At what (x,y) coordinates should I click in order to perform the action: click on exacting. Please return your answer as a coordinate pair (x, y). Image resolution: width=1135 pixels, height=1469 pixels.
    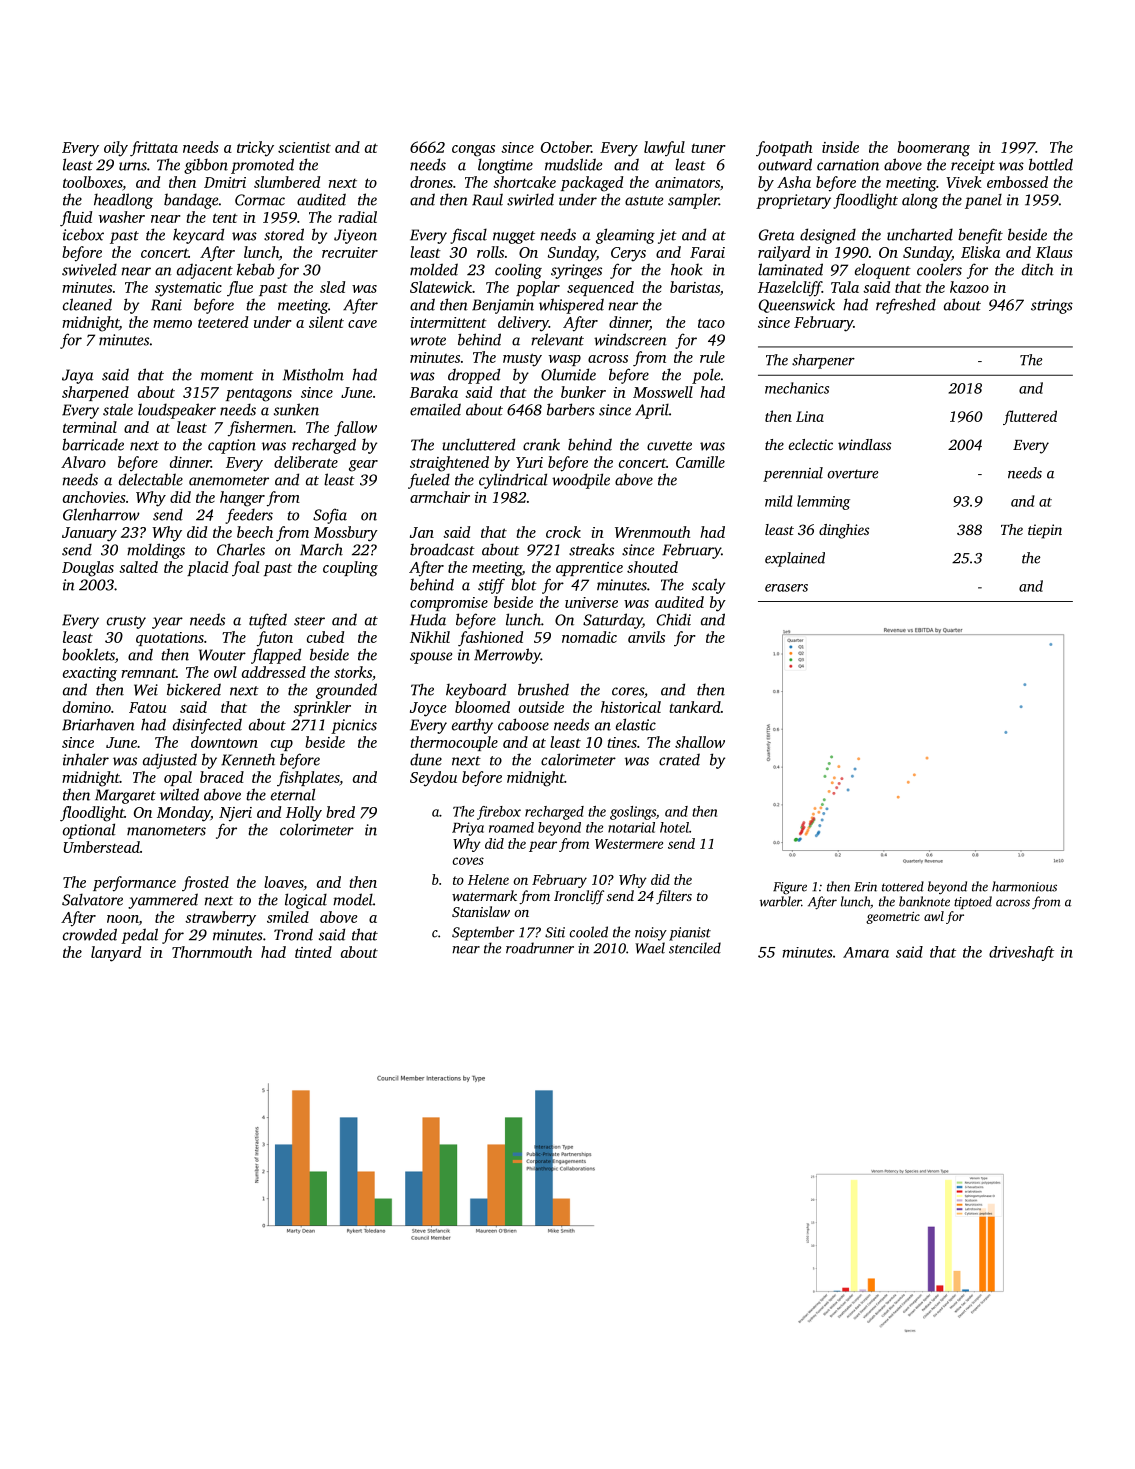
    Looking at the image, I should click on (90, 674).
